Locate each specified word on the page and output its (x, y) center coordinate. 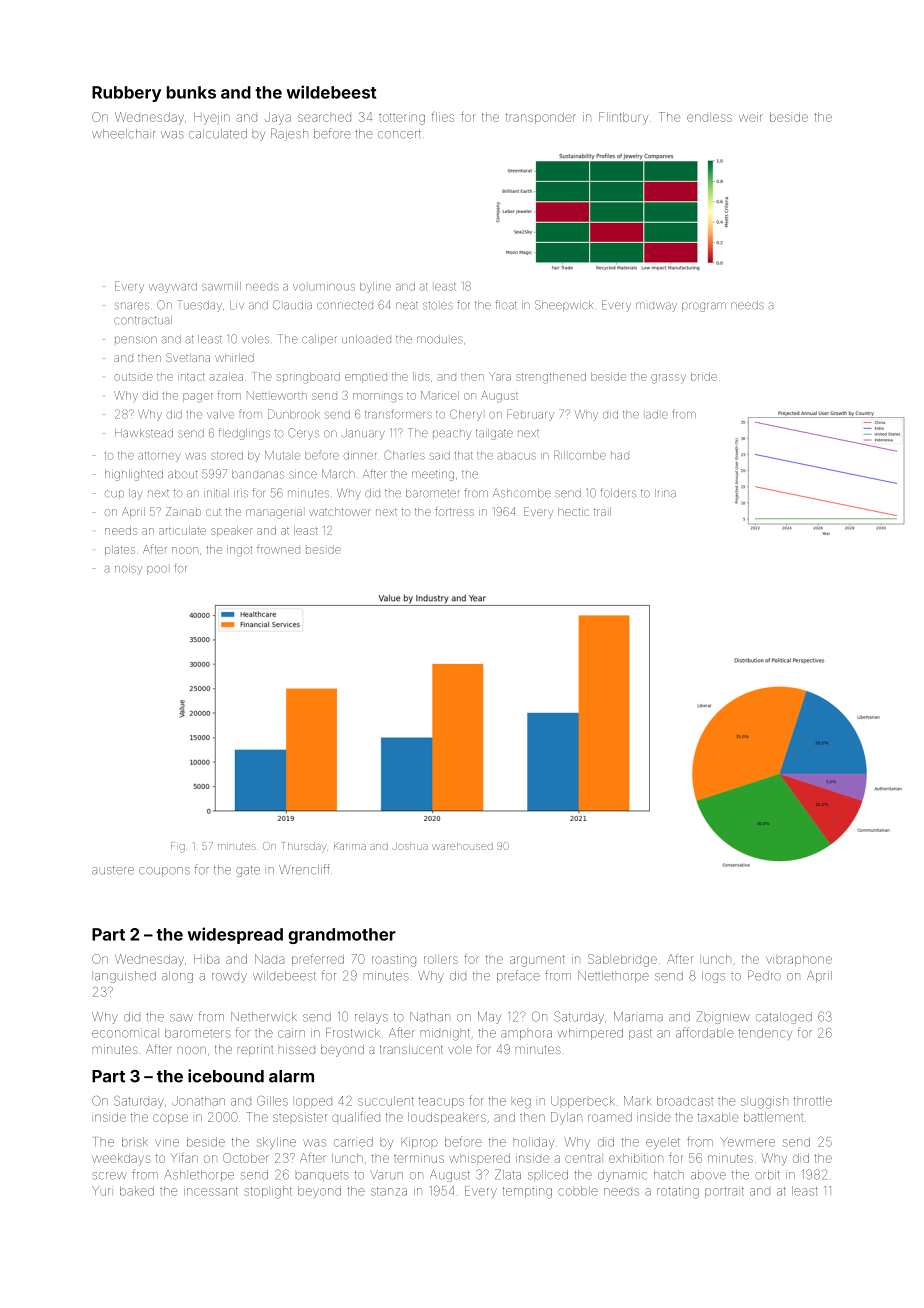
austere (113, 870)
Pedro (764, 975)
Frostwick (353, 1033)
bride (704, 376)
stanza (389, 1191)
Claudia (292, 305)
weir (751, 117)
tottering (402, 119)
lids (421, 376)
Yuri (101, 1191)
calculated (218, 134)
